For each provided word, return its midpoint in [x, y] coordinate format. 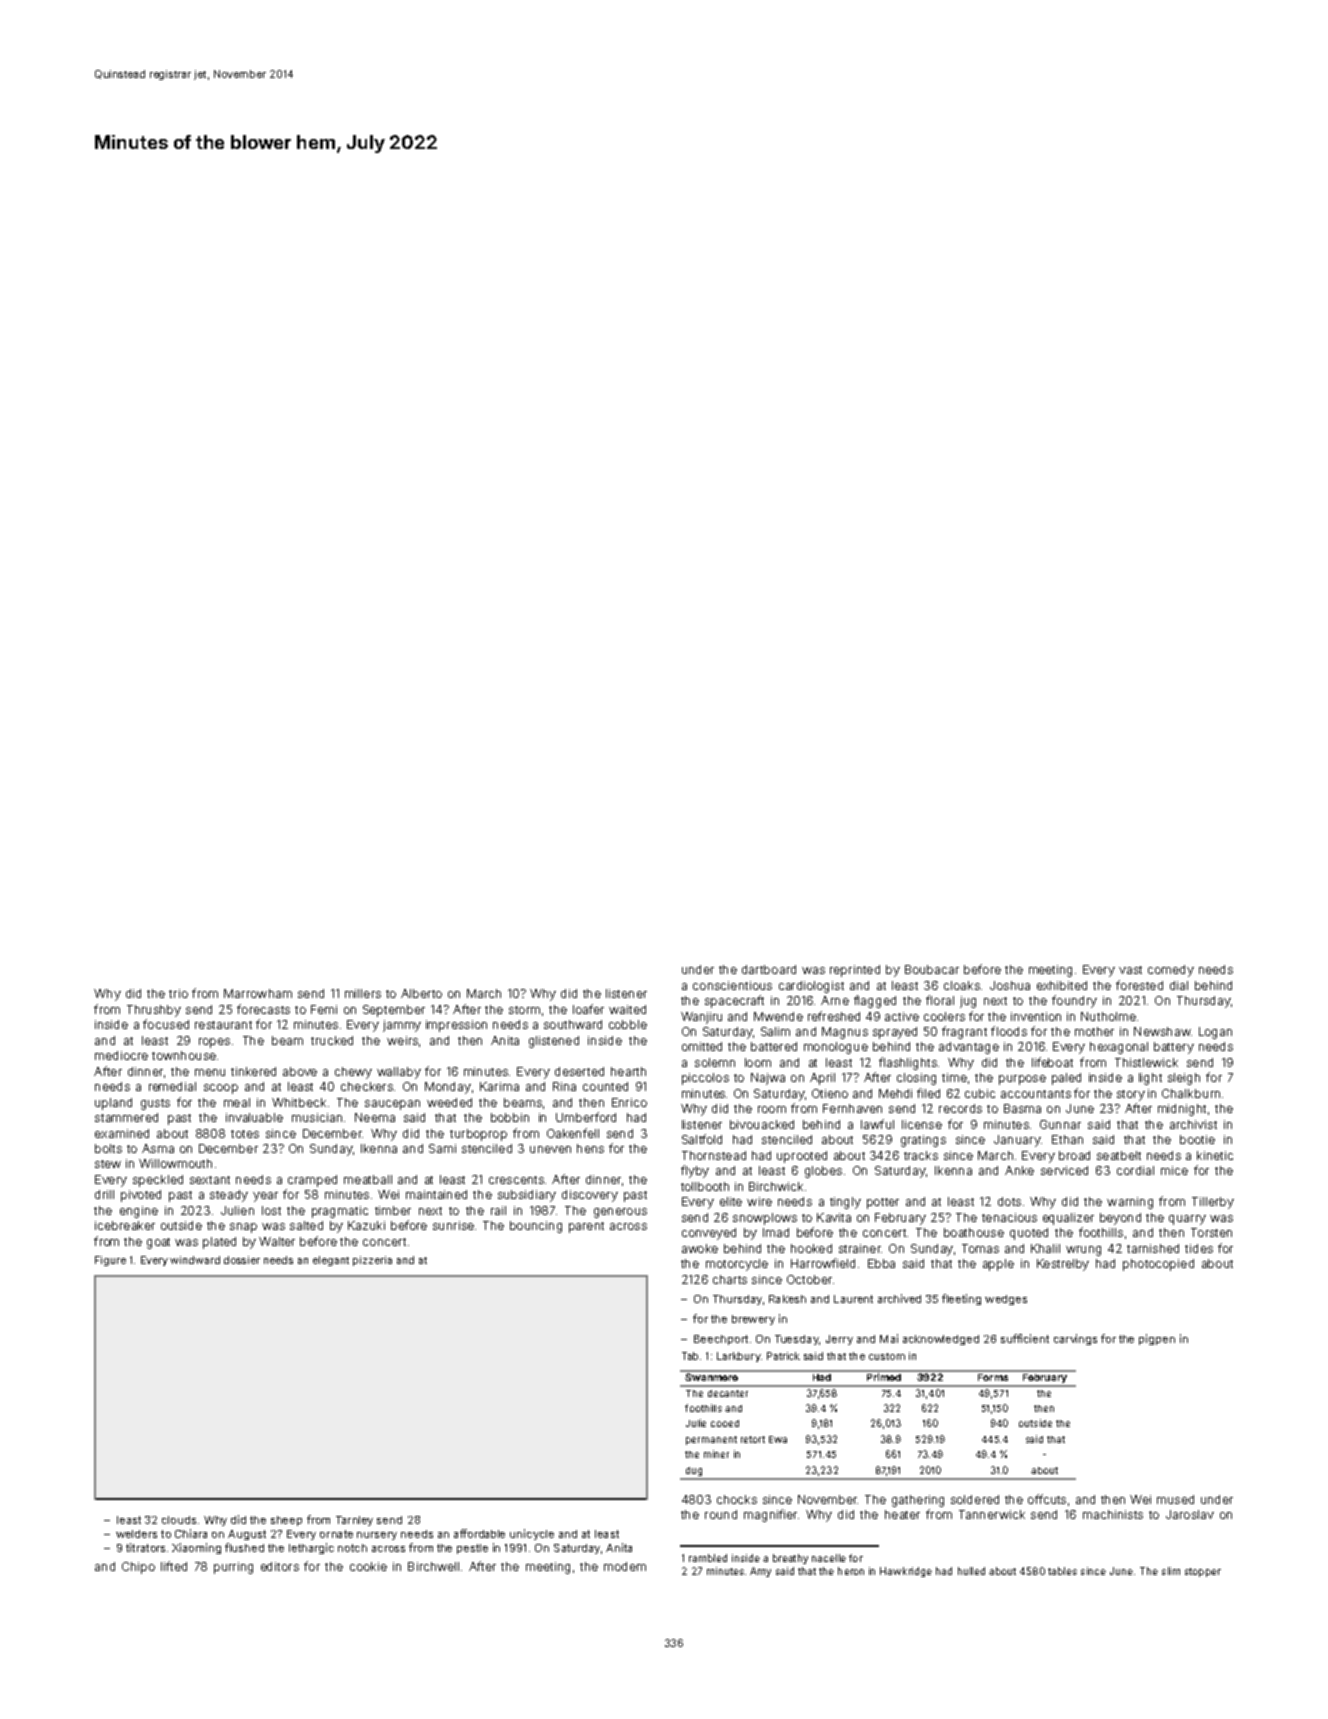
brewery [753, 1320]
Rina [564, 1086]
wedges [1006, 1300]
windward [195, 1260]
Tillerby [1213, 1203]
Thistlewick [1146, 1062]
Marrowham [258, 993]
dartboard [769, 969]
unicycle [532, 1534]
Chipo [138, 1568]
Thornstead [714, 1155]
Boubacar [932, 969]
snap [243, 1228]
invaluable [254, 1117]
